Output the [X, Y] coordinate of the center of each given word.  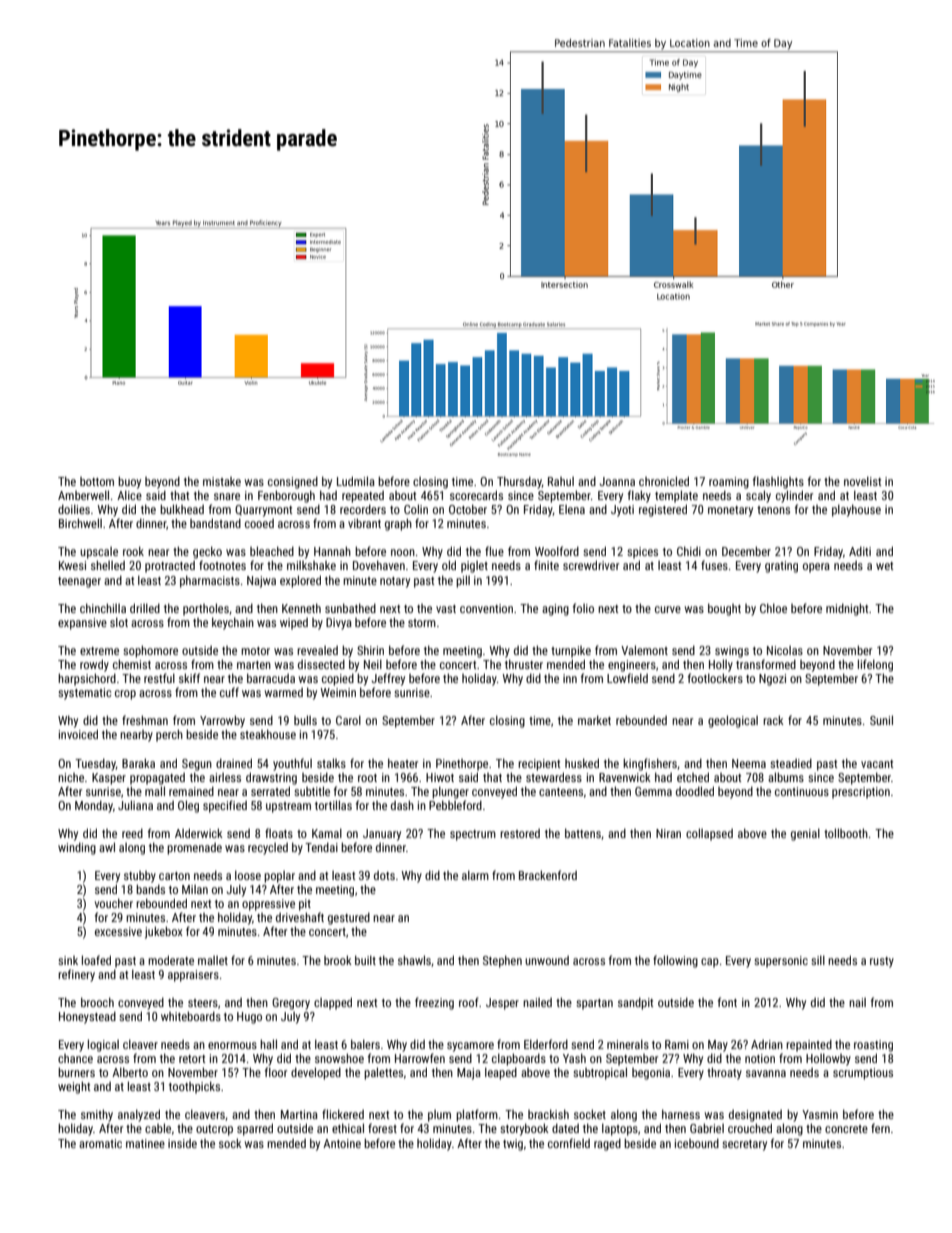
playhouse [856, 510]
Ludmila [356, 481]
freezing [434, 1003]
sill [818, 960]
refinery [76, 975]
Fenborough [286, 496]
